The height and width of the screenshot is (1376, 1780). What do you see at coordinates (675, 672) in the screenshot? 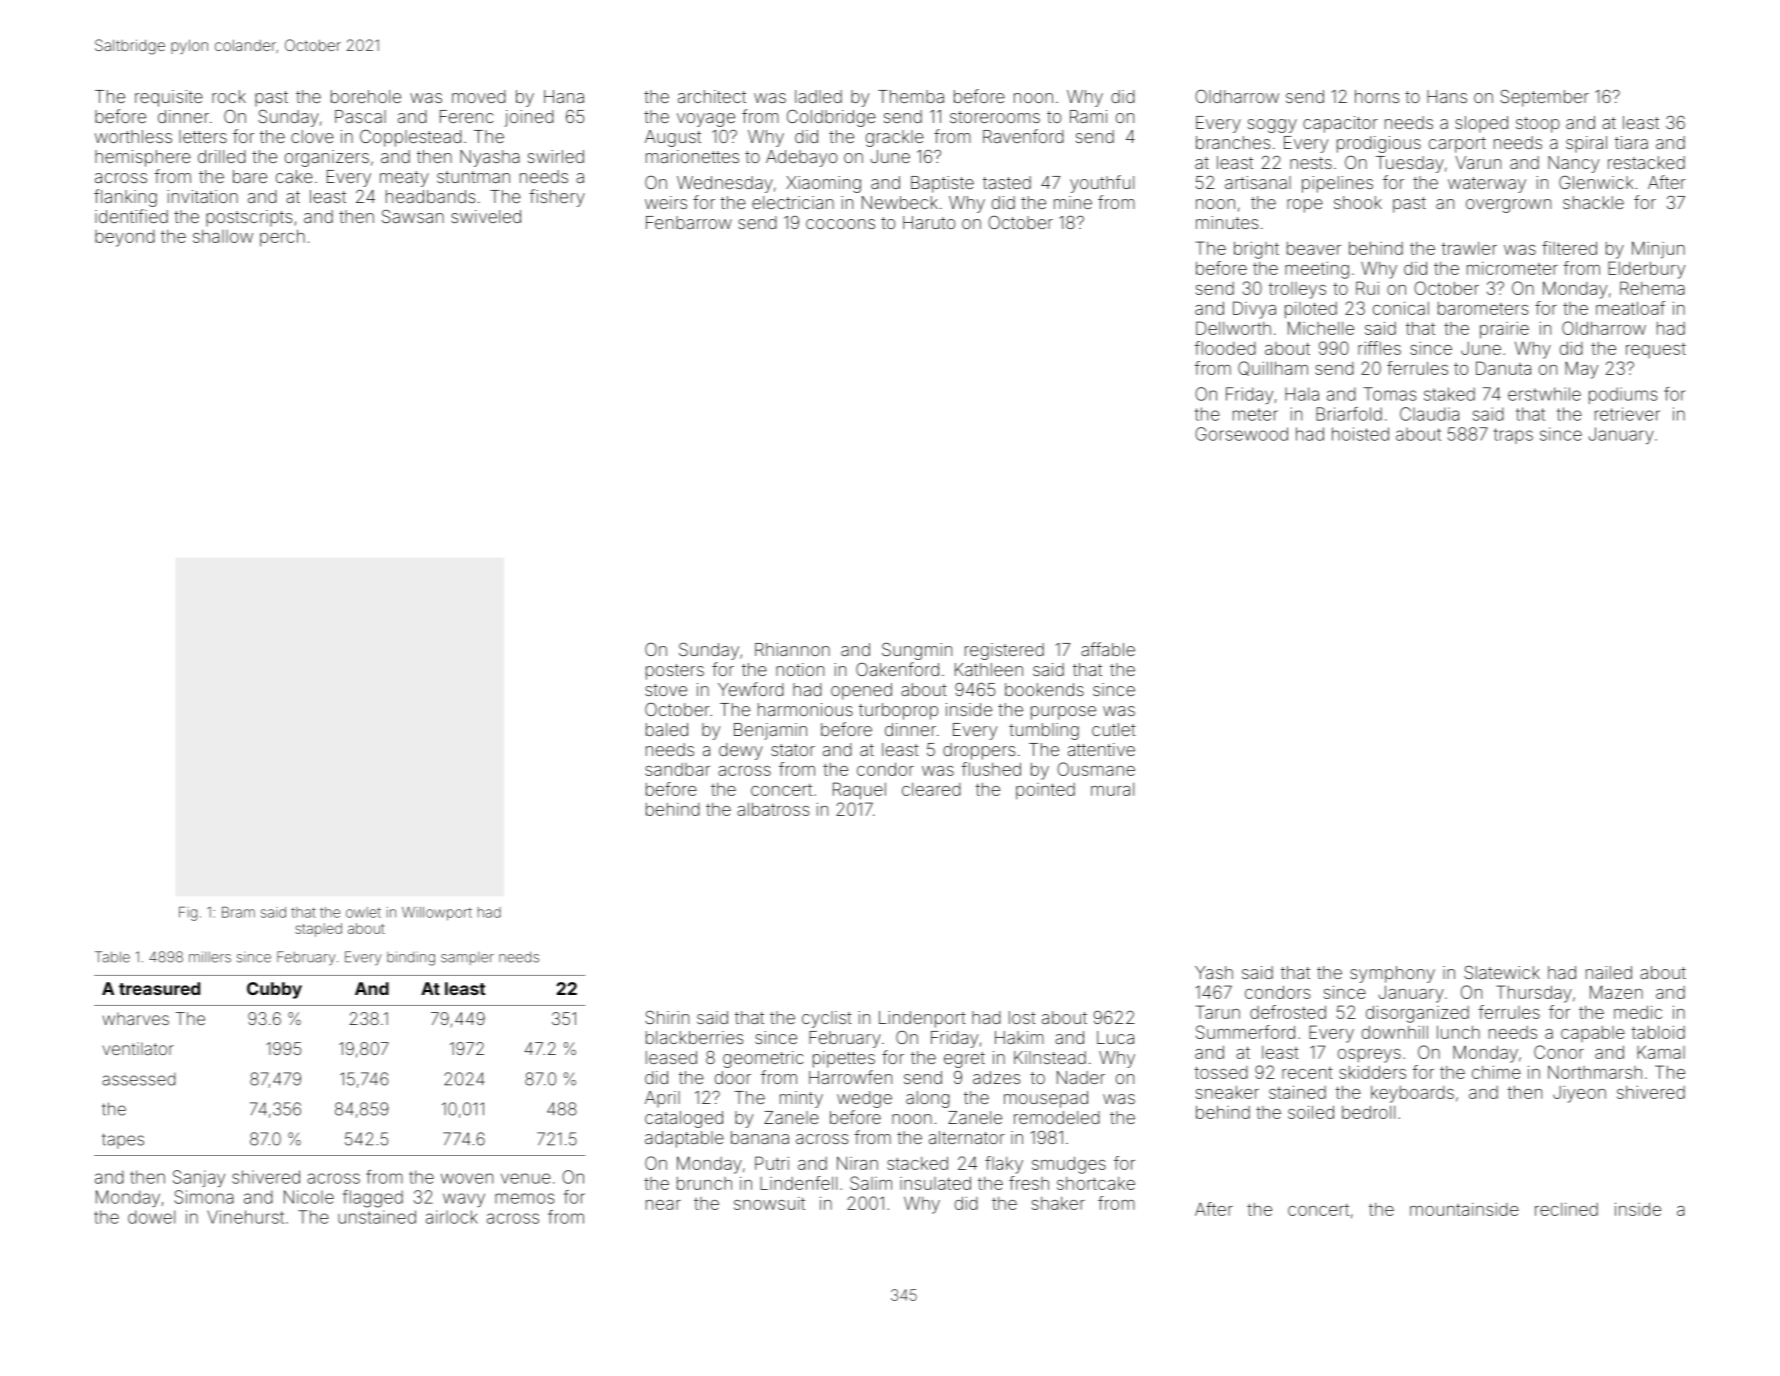
I see `posters` at bounding box center [675, 672].
